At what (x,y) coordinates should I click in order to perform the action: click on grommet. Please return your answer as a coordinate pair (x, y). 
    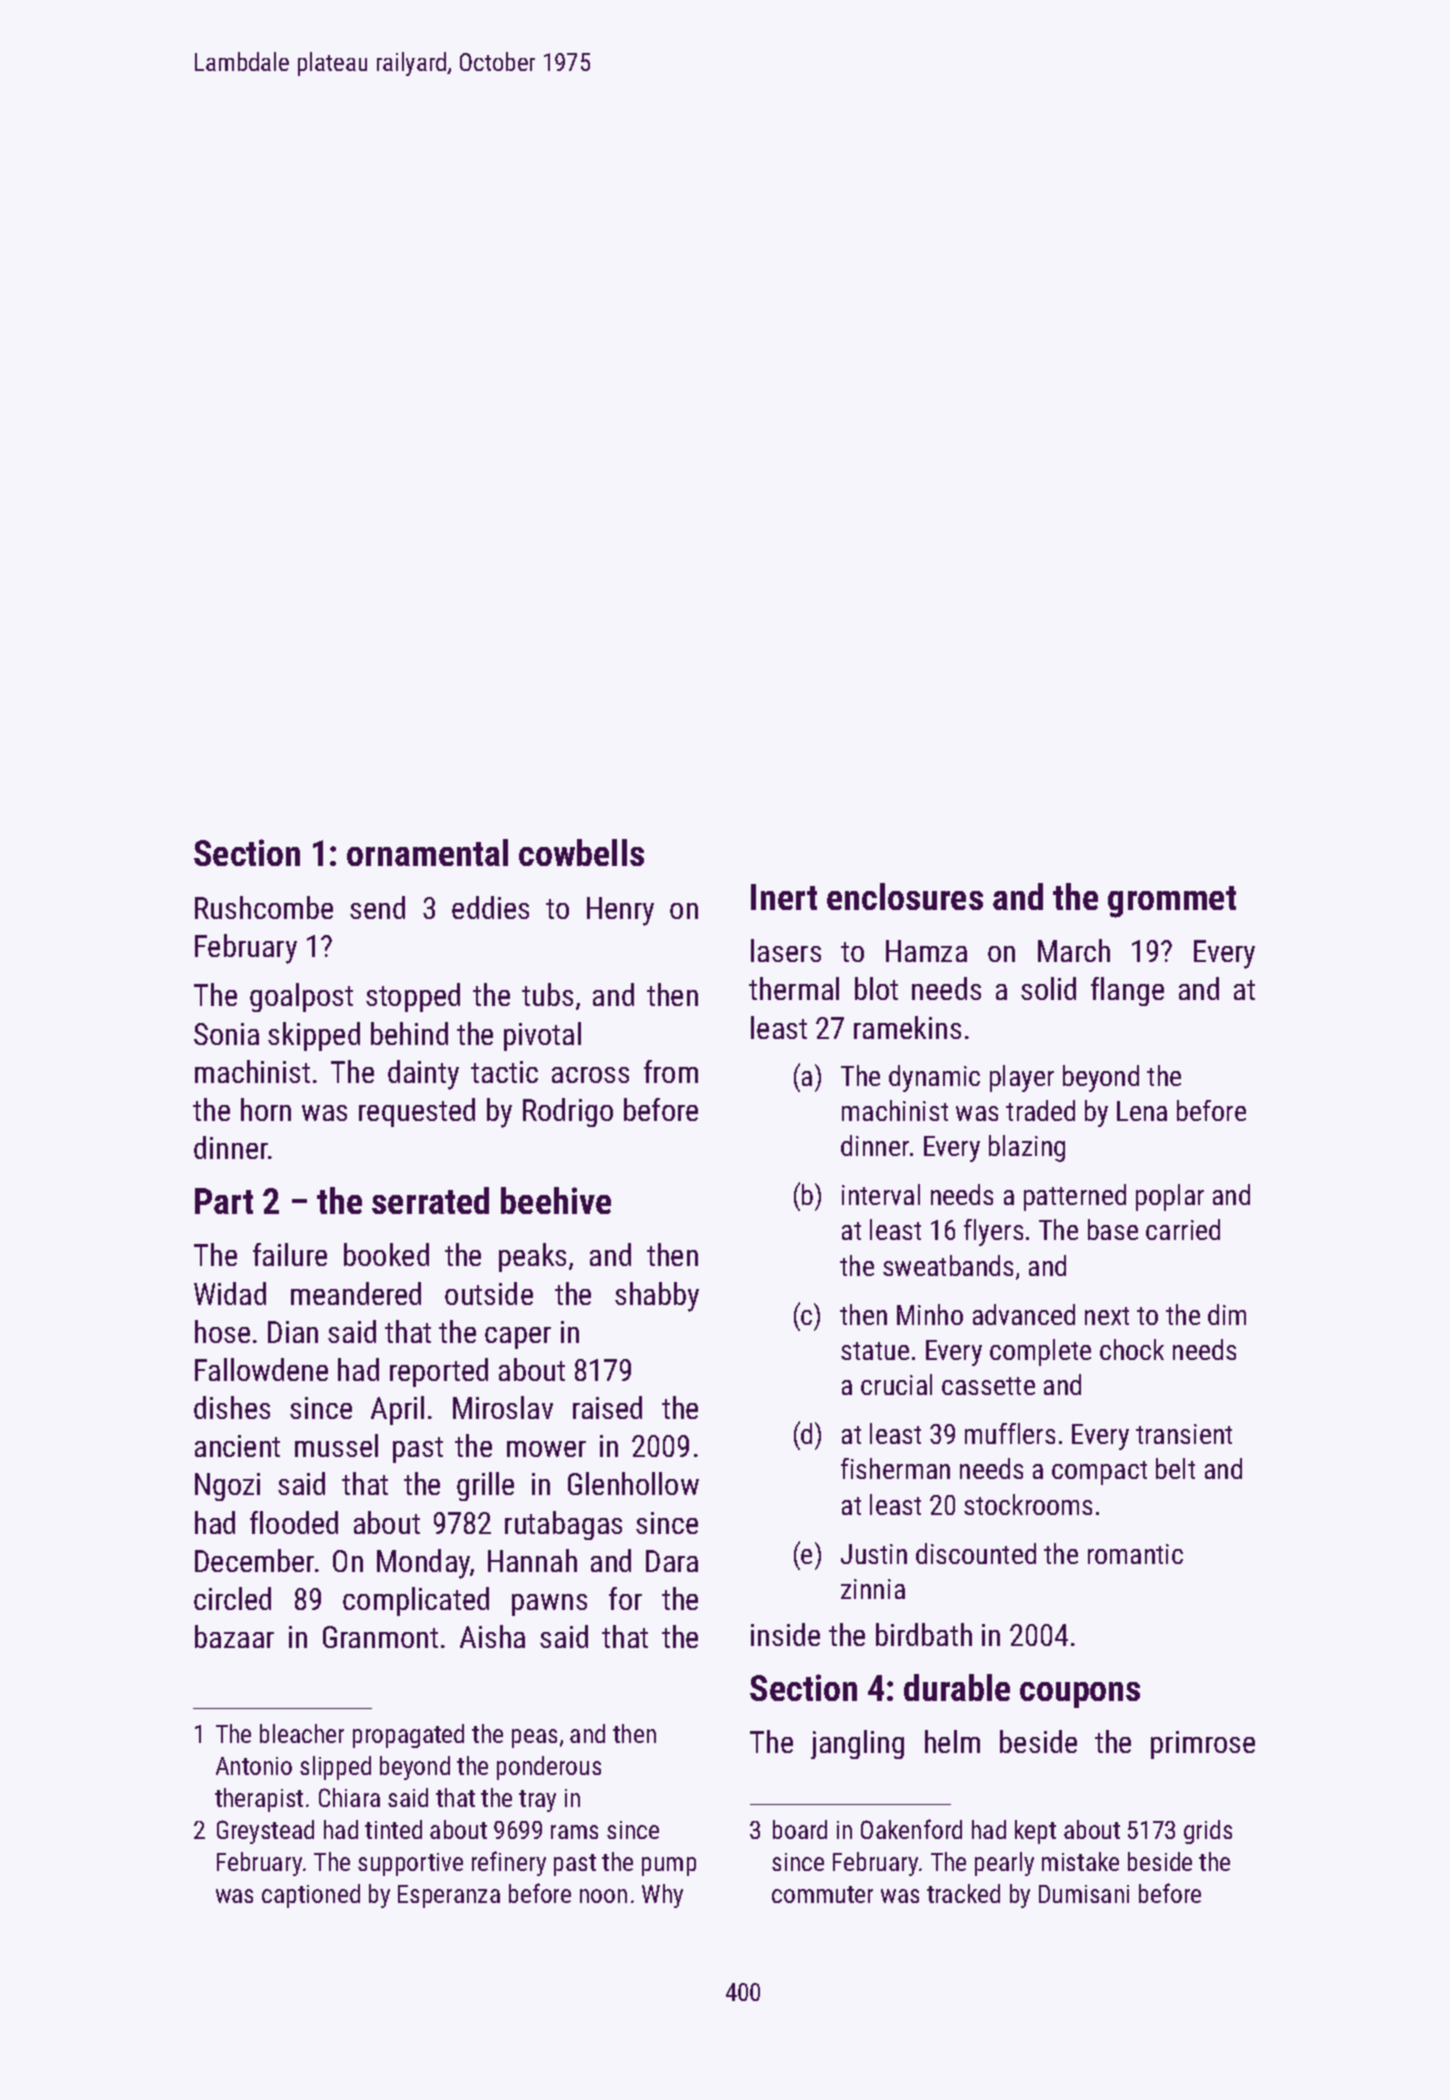
    Looking at the image, I should click on (1172, 902).
